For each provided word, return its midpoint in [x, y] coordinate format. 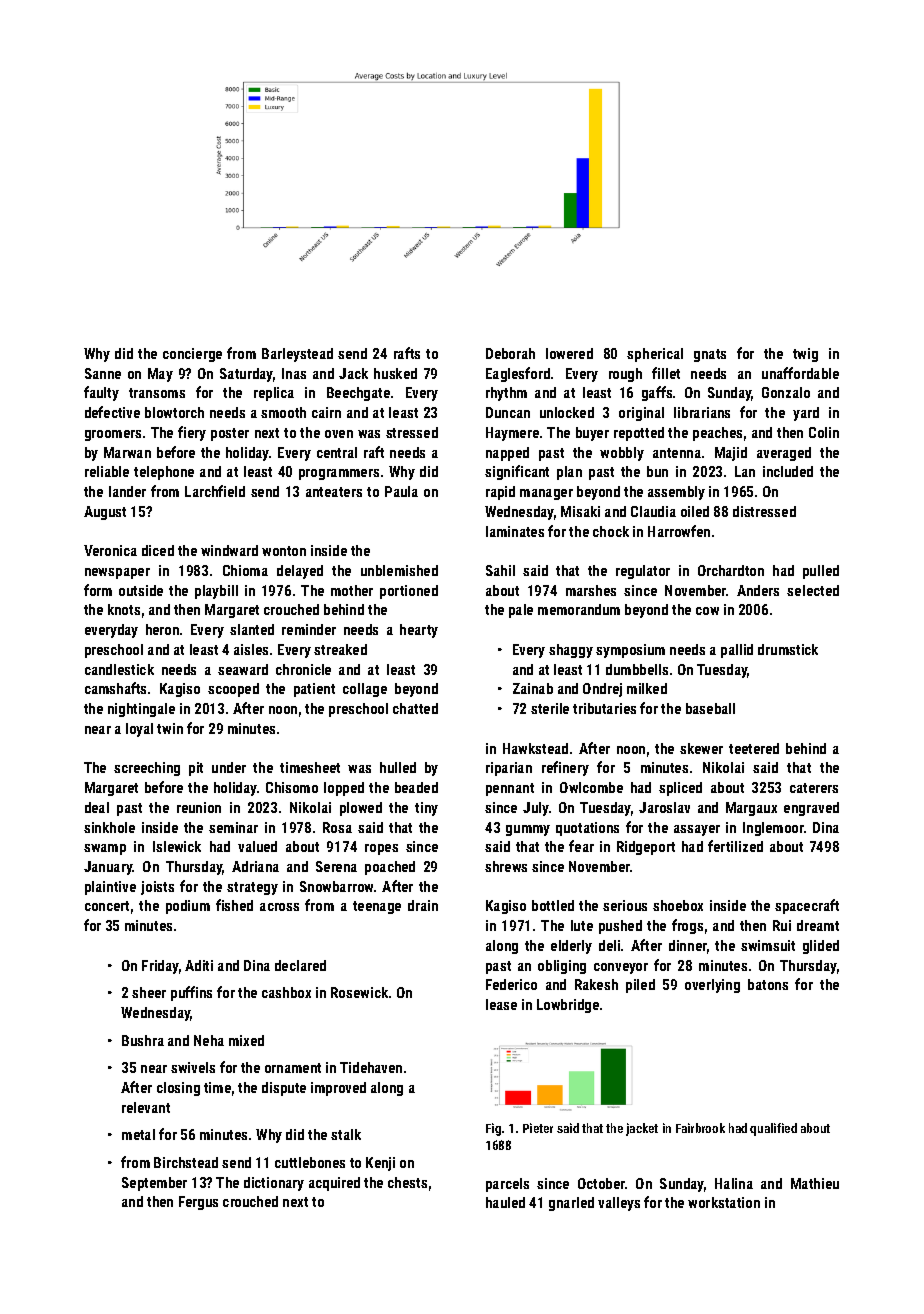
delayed [300, 572]
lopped [344, 789]
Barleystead [297, 355]
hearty [419, 631]
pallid [737, 651]
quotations [587, 829]
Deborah [510, 353]
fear [581, 846]
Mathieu [815, 1183]
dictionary [274, 1184]
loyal [139, 730]
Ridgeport [646, 848]
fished [234, 905]
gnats [710, 355]
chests [407, 1182]
